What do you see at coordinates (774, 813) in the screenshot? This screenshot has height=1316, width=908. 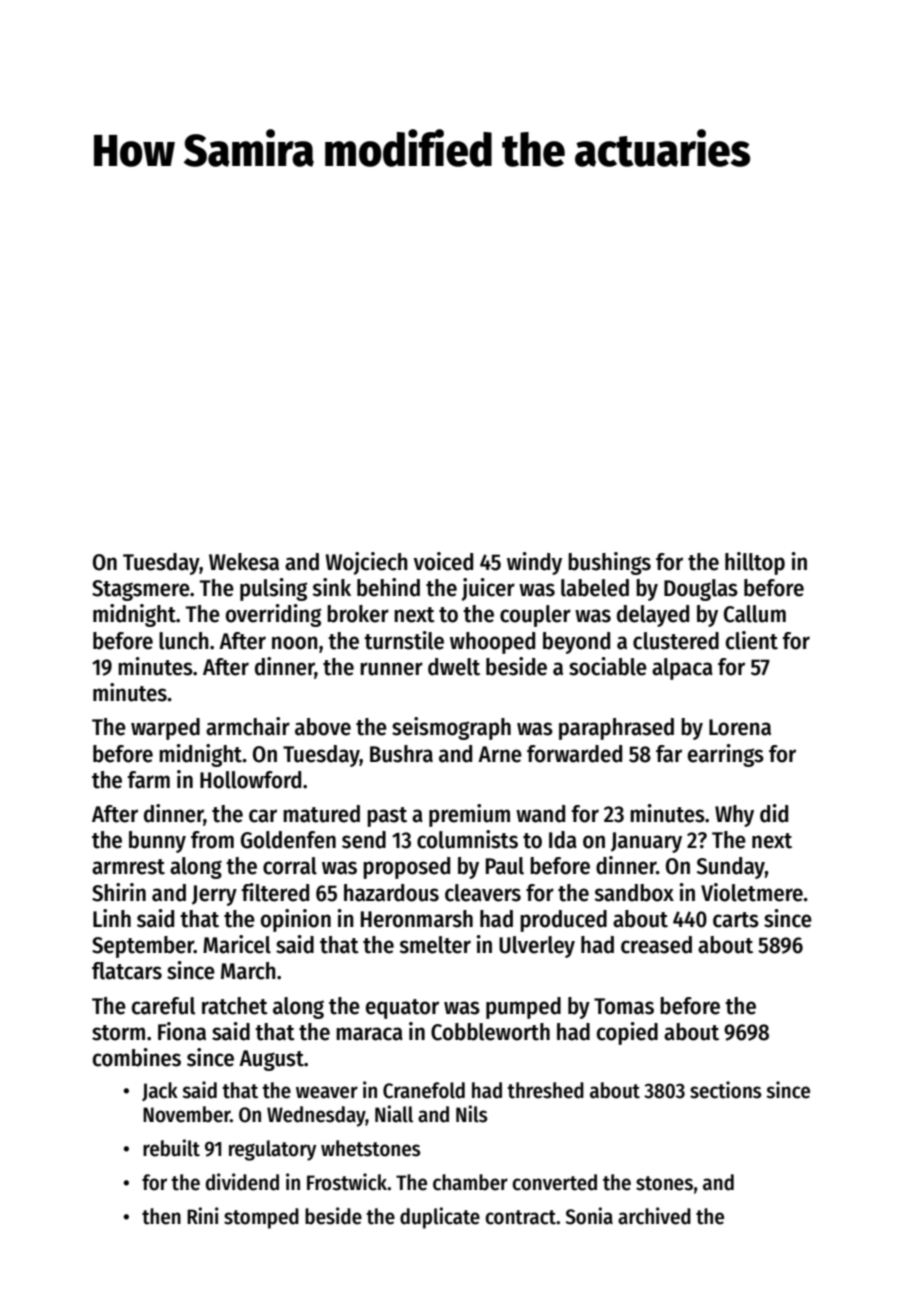 I see `did` at bounding box center [774, 813].
